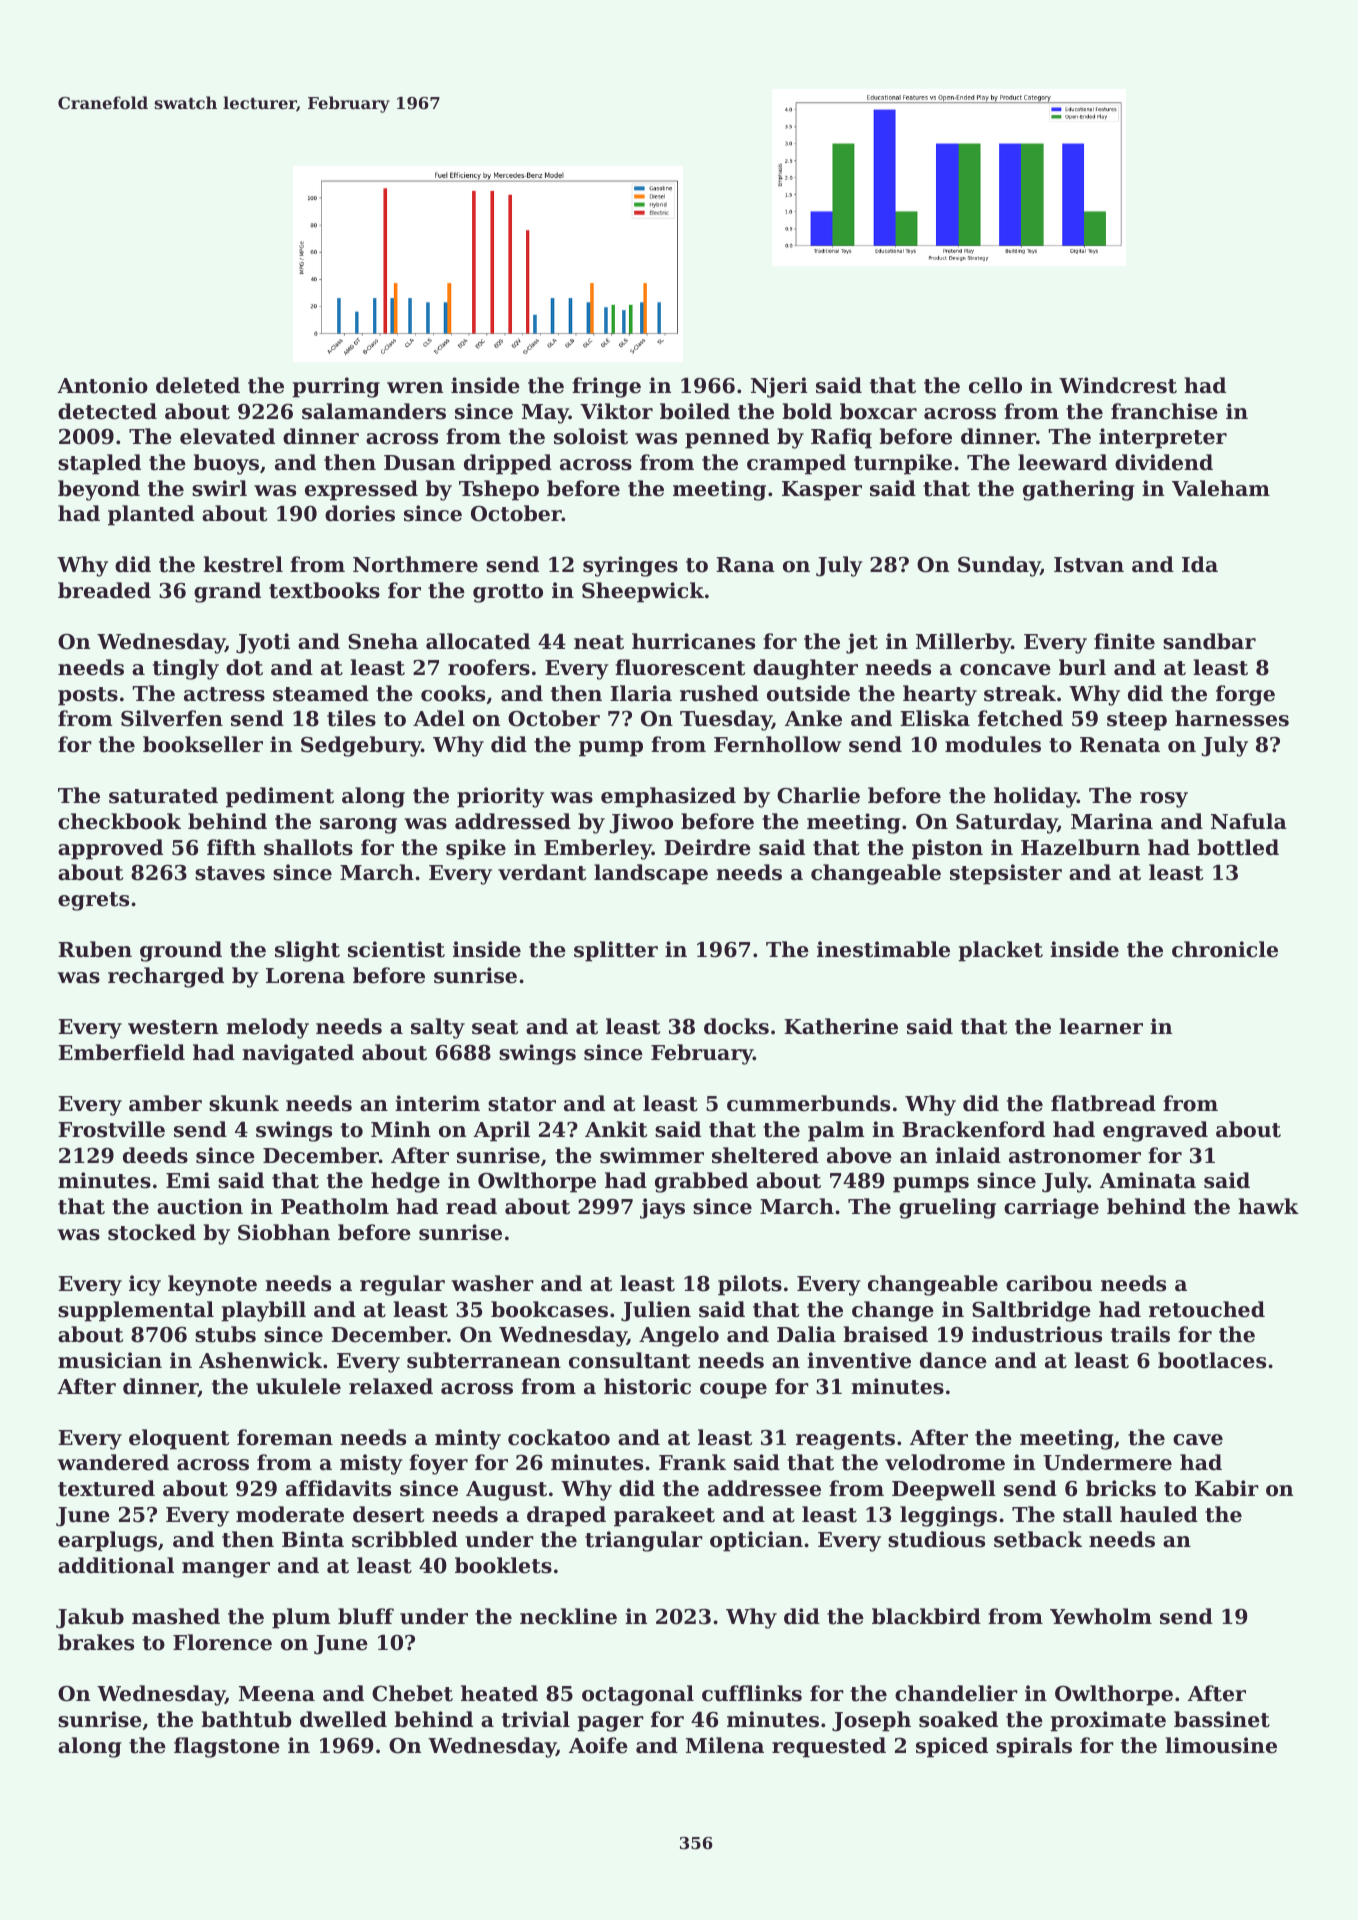 The image size is (1358, 1920). Describe the element at coordinates (96, 1642) in the image. I see `brakes` at that location.
